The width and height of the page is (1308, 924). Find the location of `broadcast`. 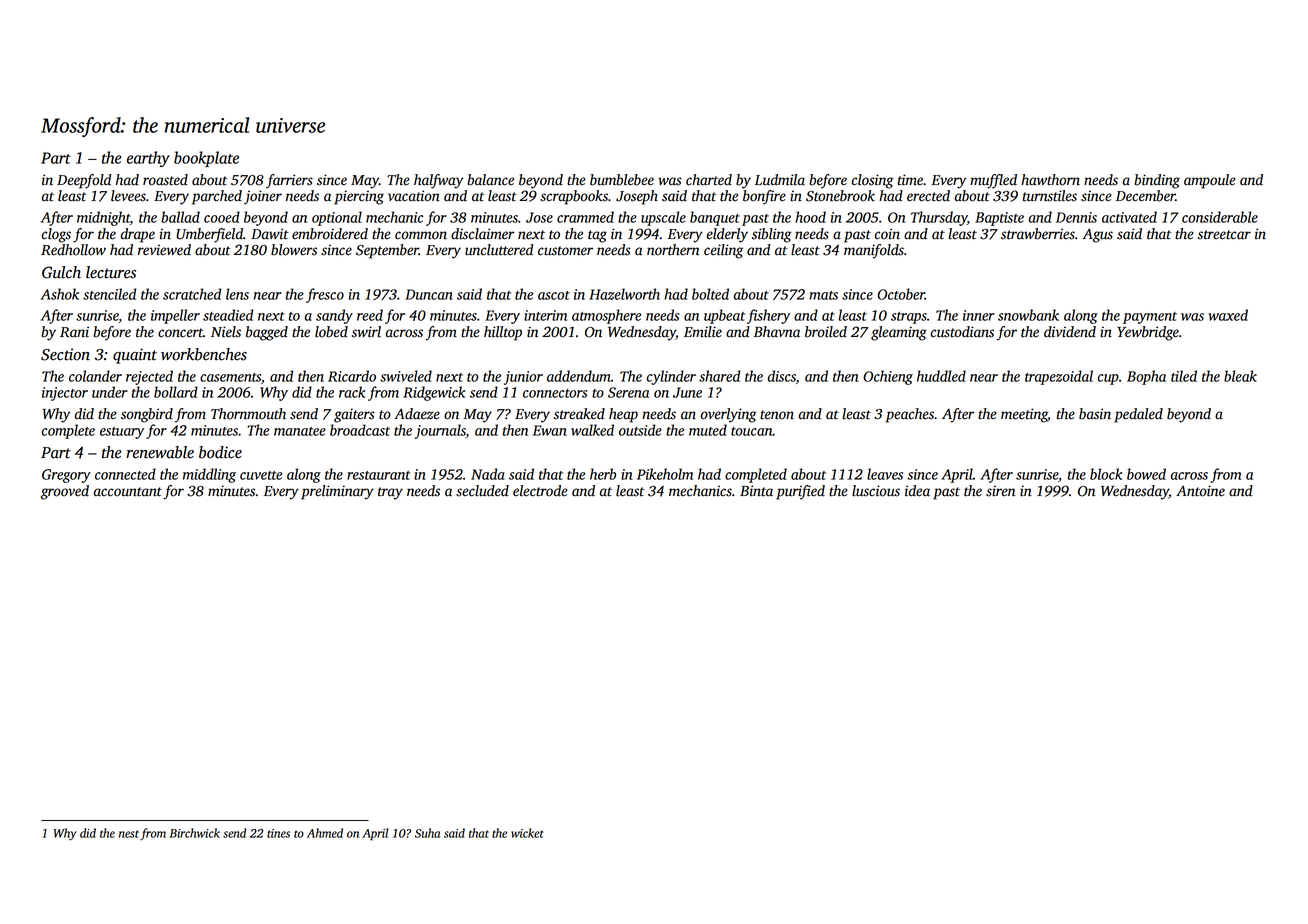

broadcast is located at coordinates (360, 430).
